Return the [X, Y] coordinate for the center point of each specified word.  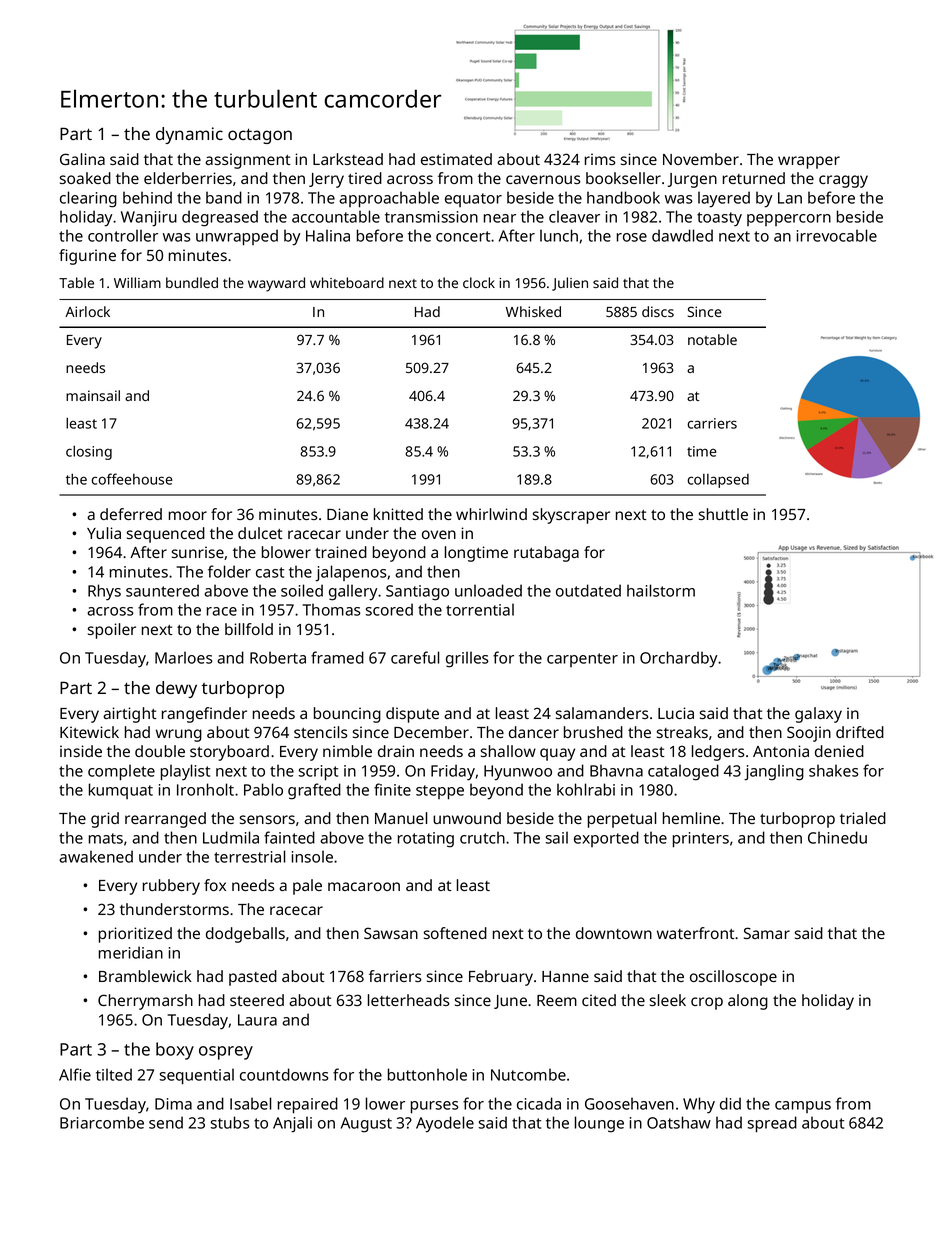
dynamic [189, 135]
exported [606, 839]
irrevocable [837, 235]
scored [389, 609]
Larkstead [348, 159]
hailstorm [661, 590]
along [748, 1002]
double [160, 751]
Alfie [75, 1074]
